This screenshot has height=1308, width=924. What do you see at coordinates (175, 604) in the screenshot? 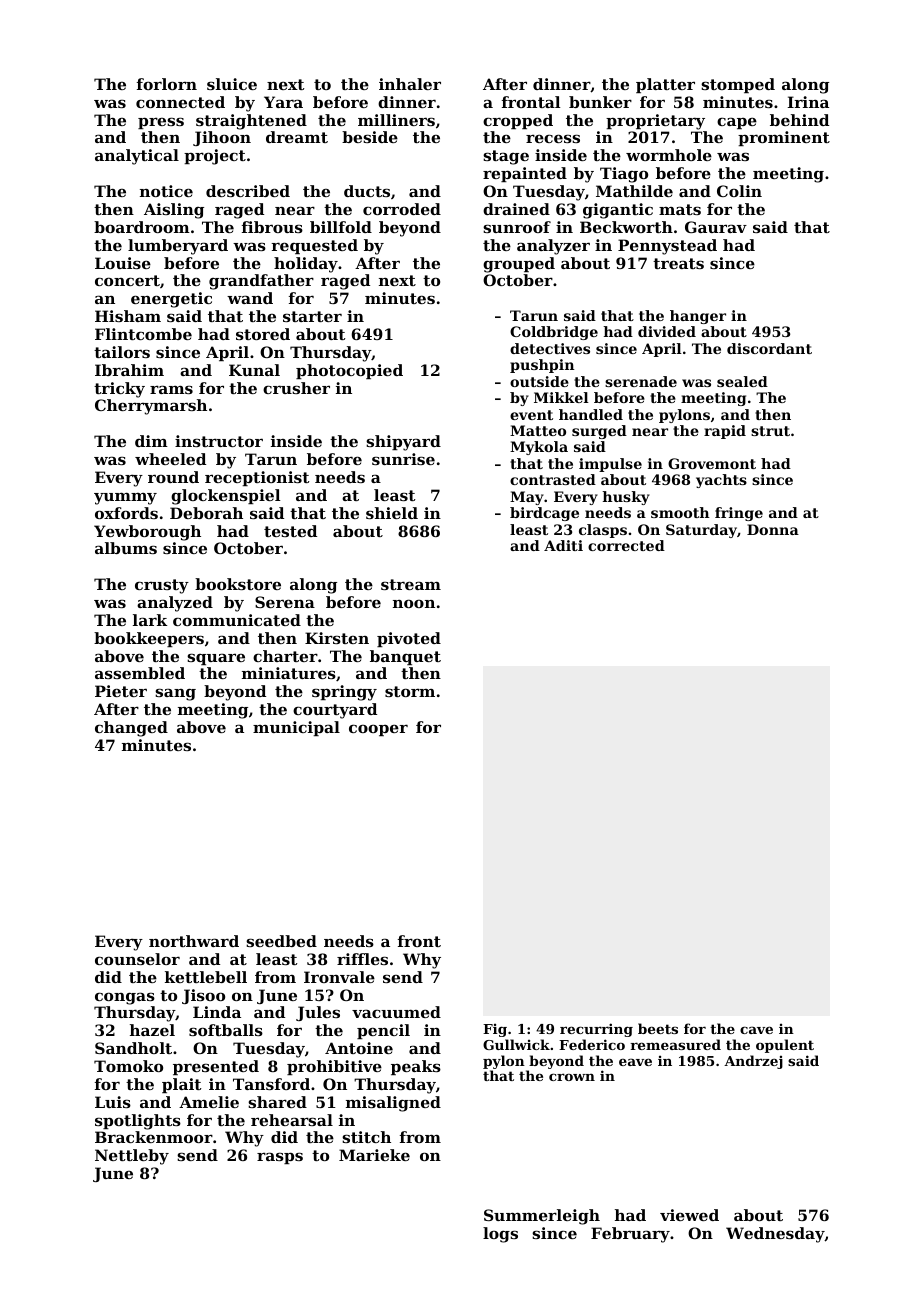
I see `analyzed` at bounding box center [175, 604].
